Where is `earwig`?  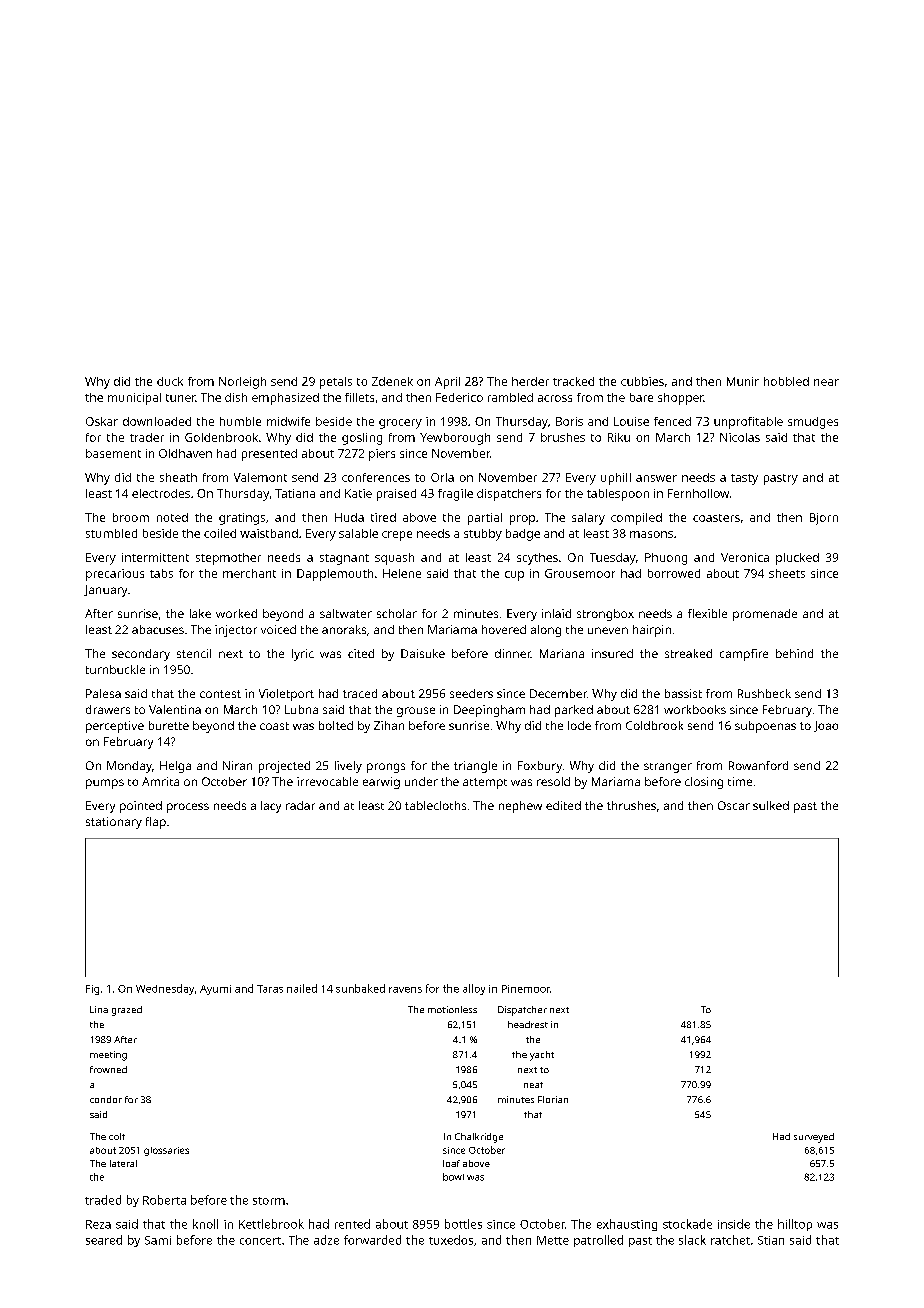 earwig is located at coordinates (381, 783).
